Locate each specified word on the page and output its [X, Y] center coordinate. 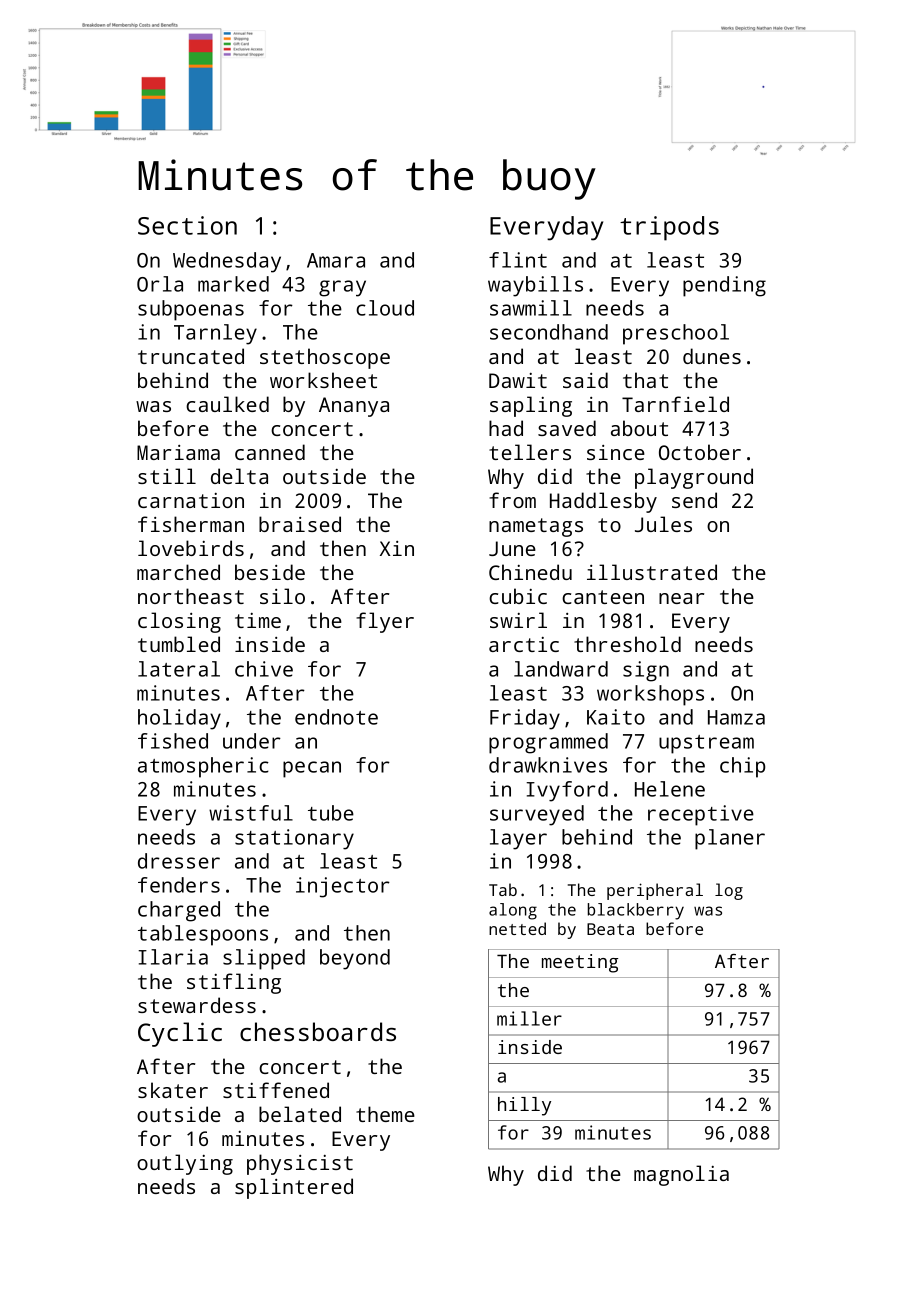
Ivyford [567, 791]
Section [187, 225]
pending [724, 286]
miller [529, 1018]
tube [331, 813]
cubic [518, 596]
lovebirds [191, 548]
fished [173, 741]
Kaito [616, 717]
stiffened [276, 1090]
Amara [336, 260]
